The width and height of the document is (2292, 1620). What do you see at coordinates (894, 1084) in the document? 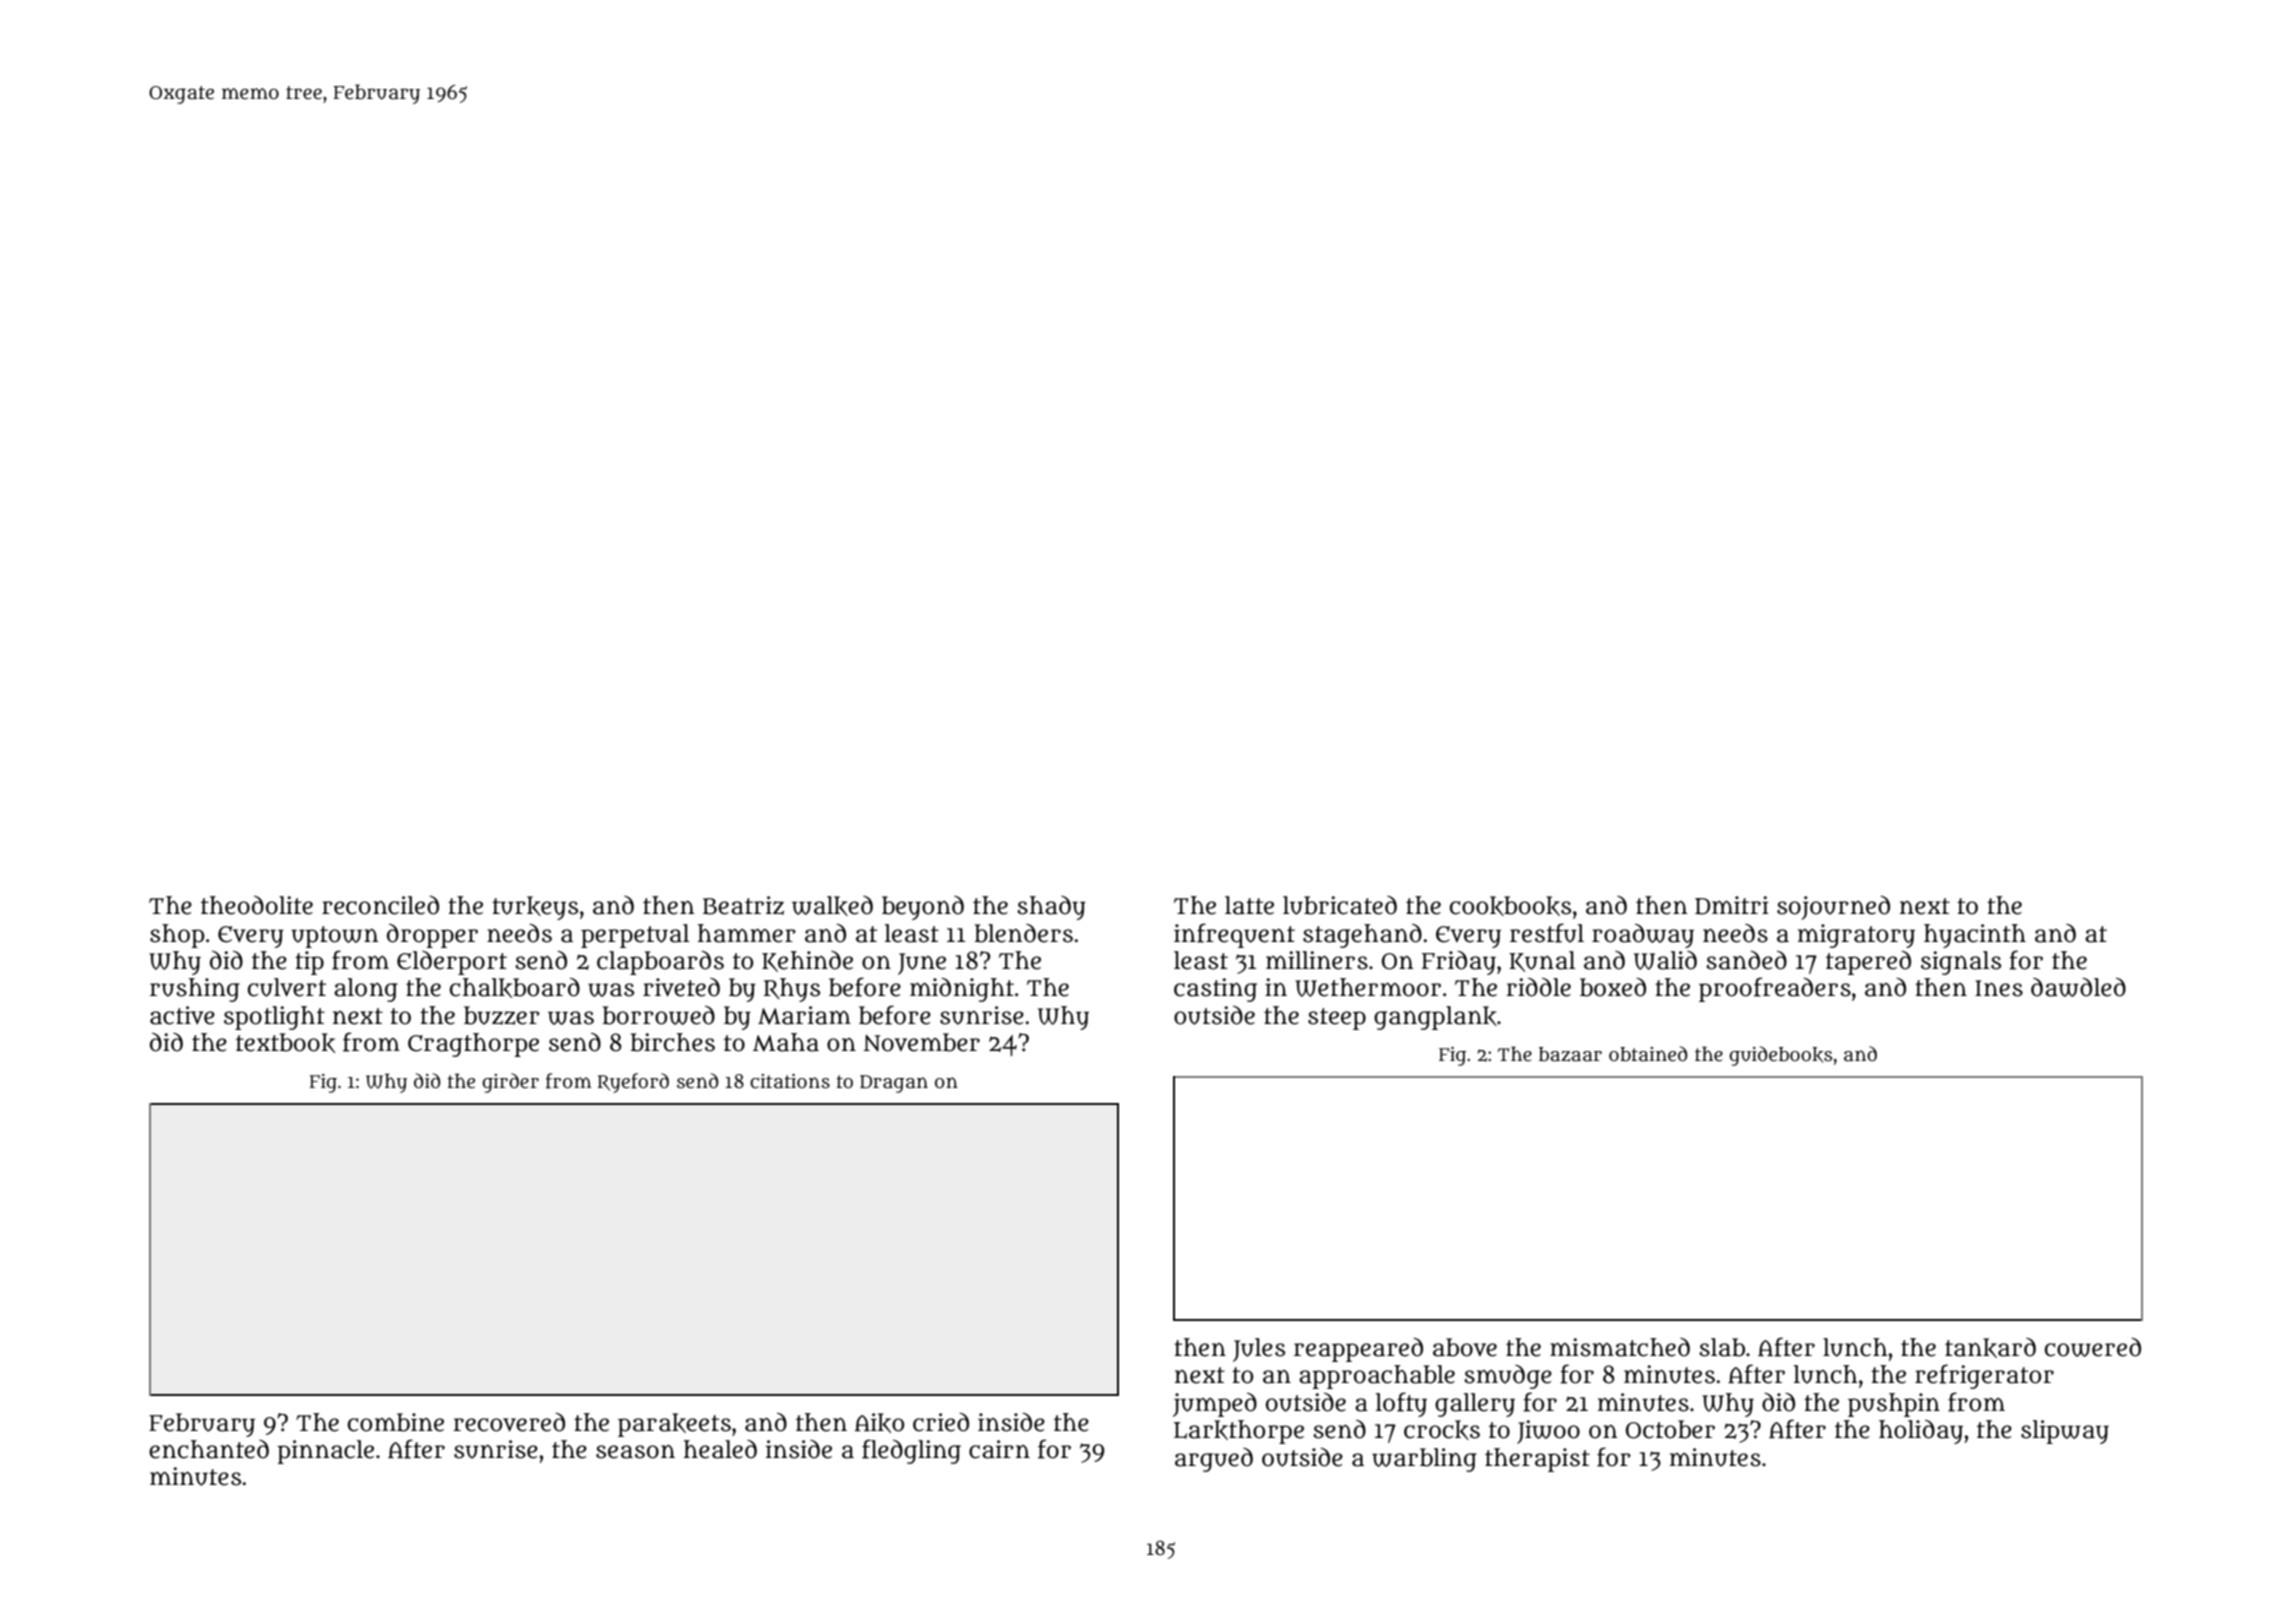
I see `Dragan` at bounding box center [894, 1084].
